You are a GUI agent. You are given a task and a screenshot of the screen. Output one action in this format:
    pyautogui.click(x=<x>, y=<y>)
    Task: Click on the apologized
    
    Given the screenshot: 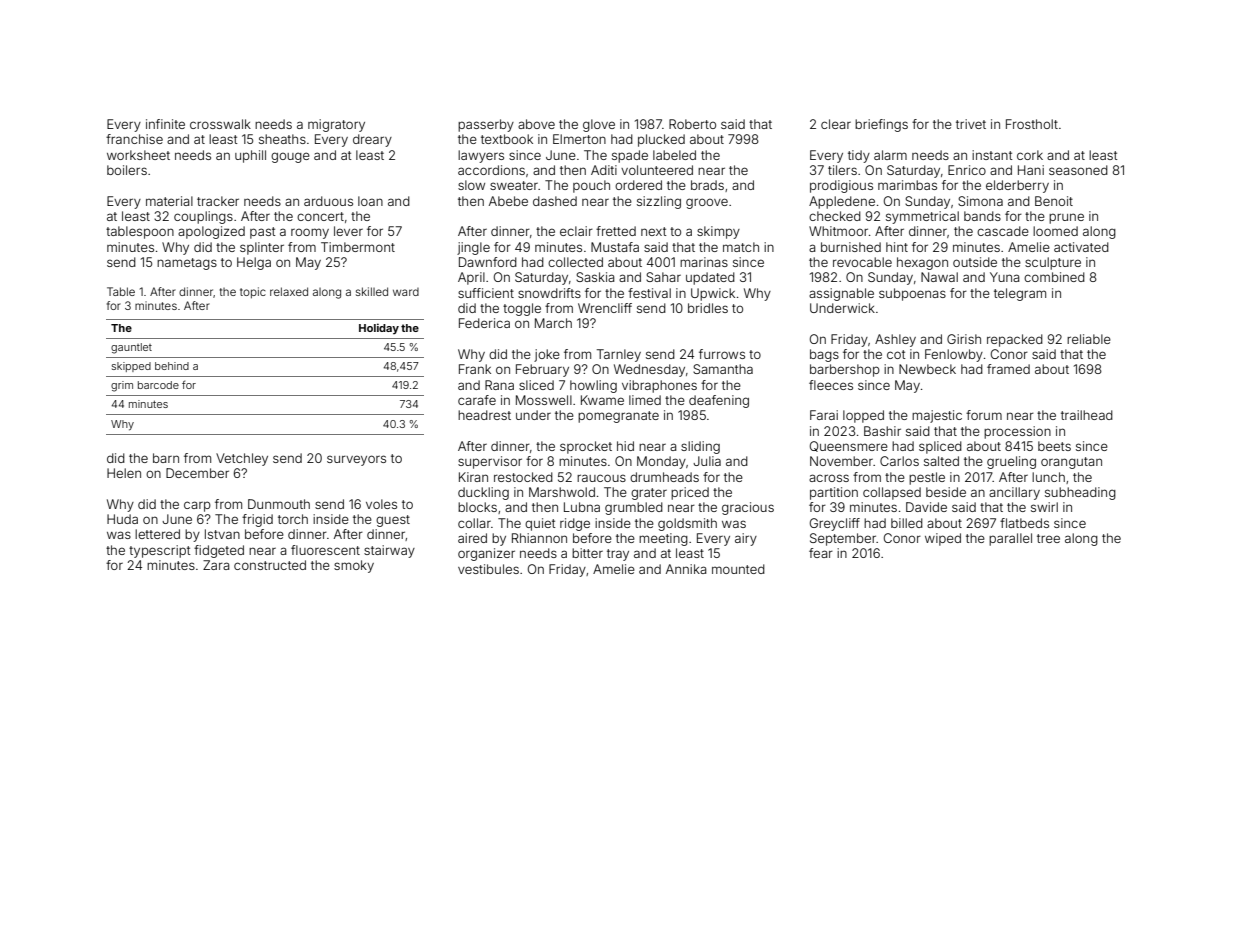 What is the action you would take?
    pyautogui.click(x=211, y=232)
